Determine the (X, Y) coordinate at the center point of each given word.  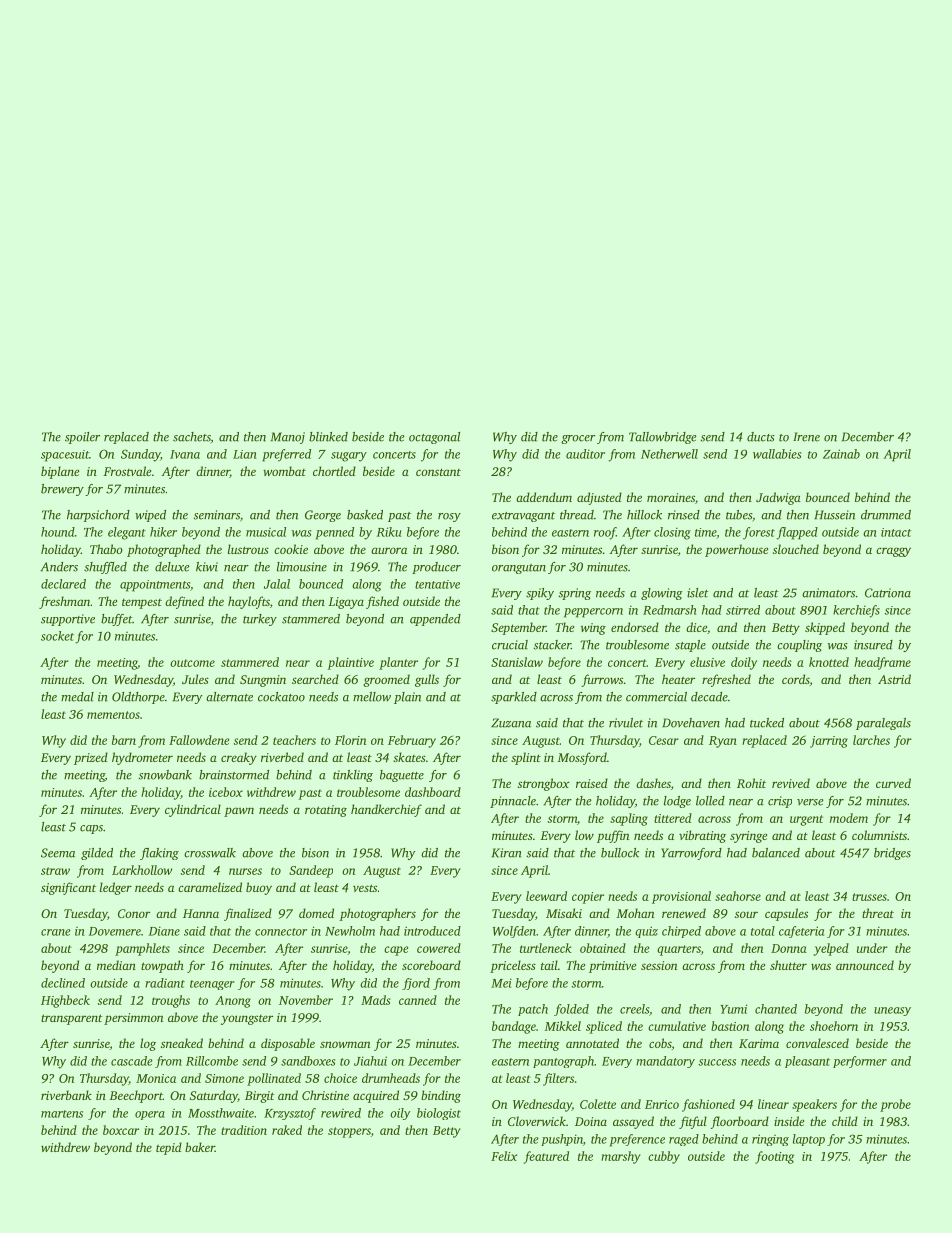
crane (56, 932)
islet (698, 593)
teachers (294, 740)
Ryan (723, 742)
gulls (427, 680)
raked (287, 1130)
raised (592, 783)
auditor (585, 454)
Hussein (834, 515)
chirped (681, 932)
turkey (260, 620)
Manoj (288, 438)
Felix (504, 1156)
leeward (546, 896)
